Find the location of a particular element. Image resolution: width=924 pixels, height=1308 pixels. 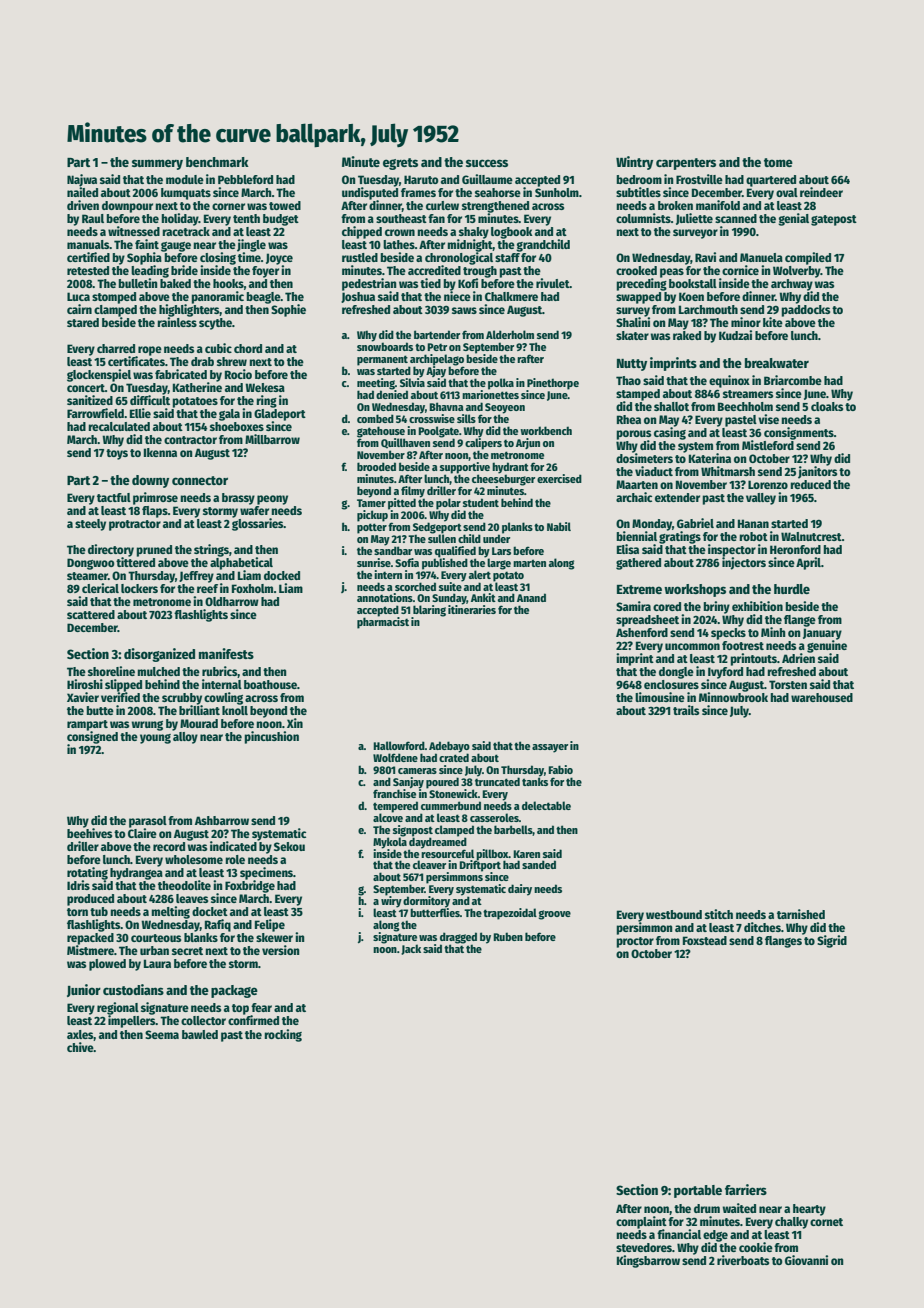

contractor is located at coordinates (190, 440).
